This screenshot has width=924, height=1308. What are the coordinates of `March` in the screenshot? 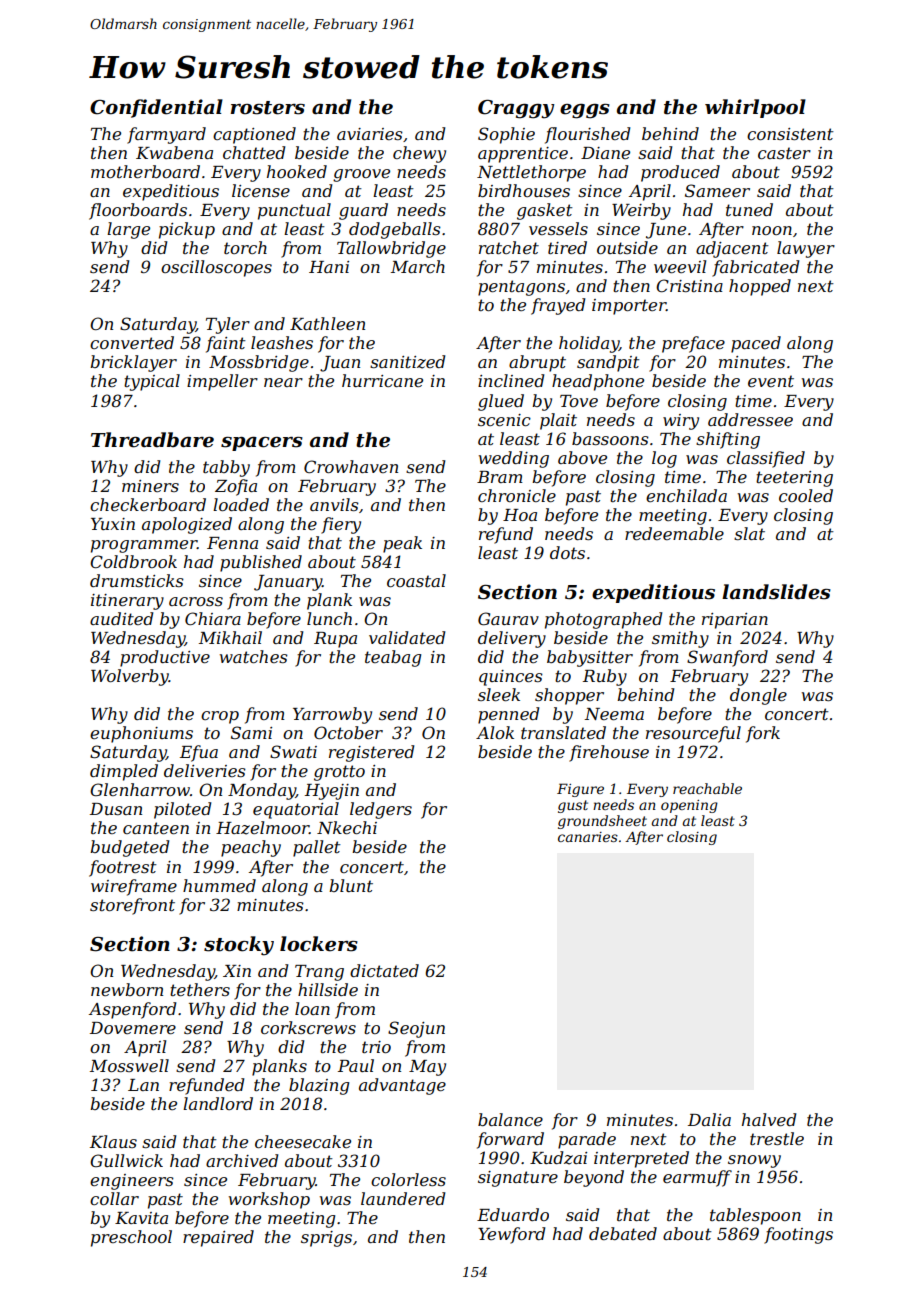 It's located at (418, 266).
